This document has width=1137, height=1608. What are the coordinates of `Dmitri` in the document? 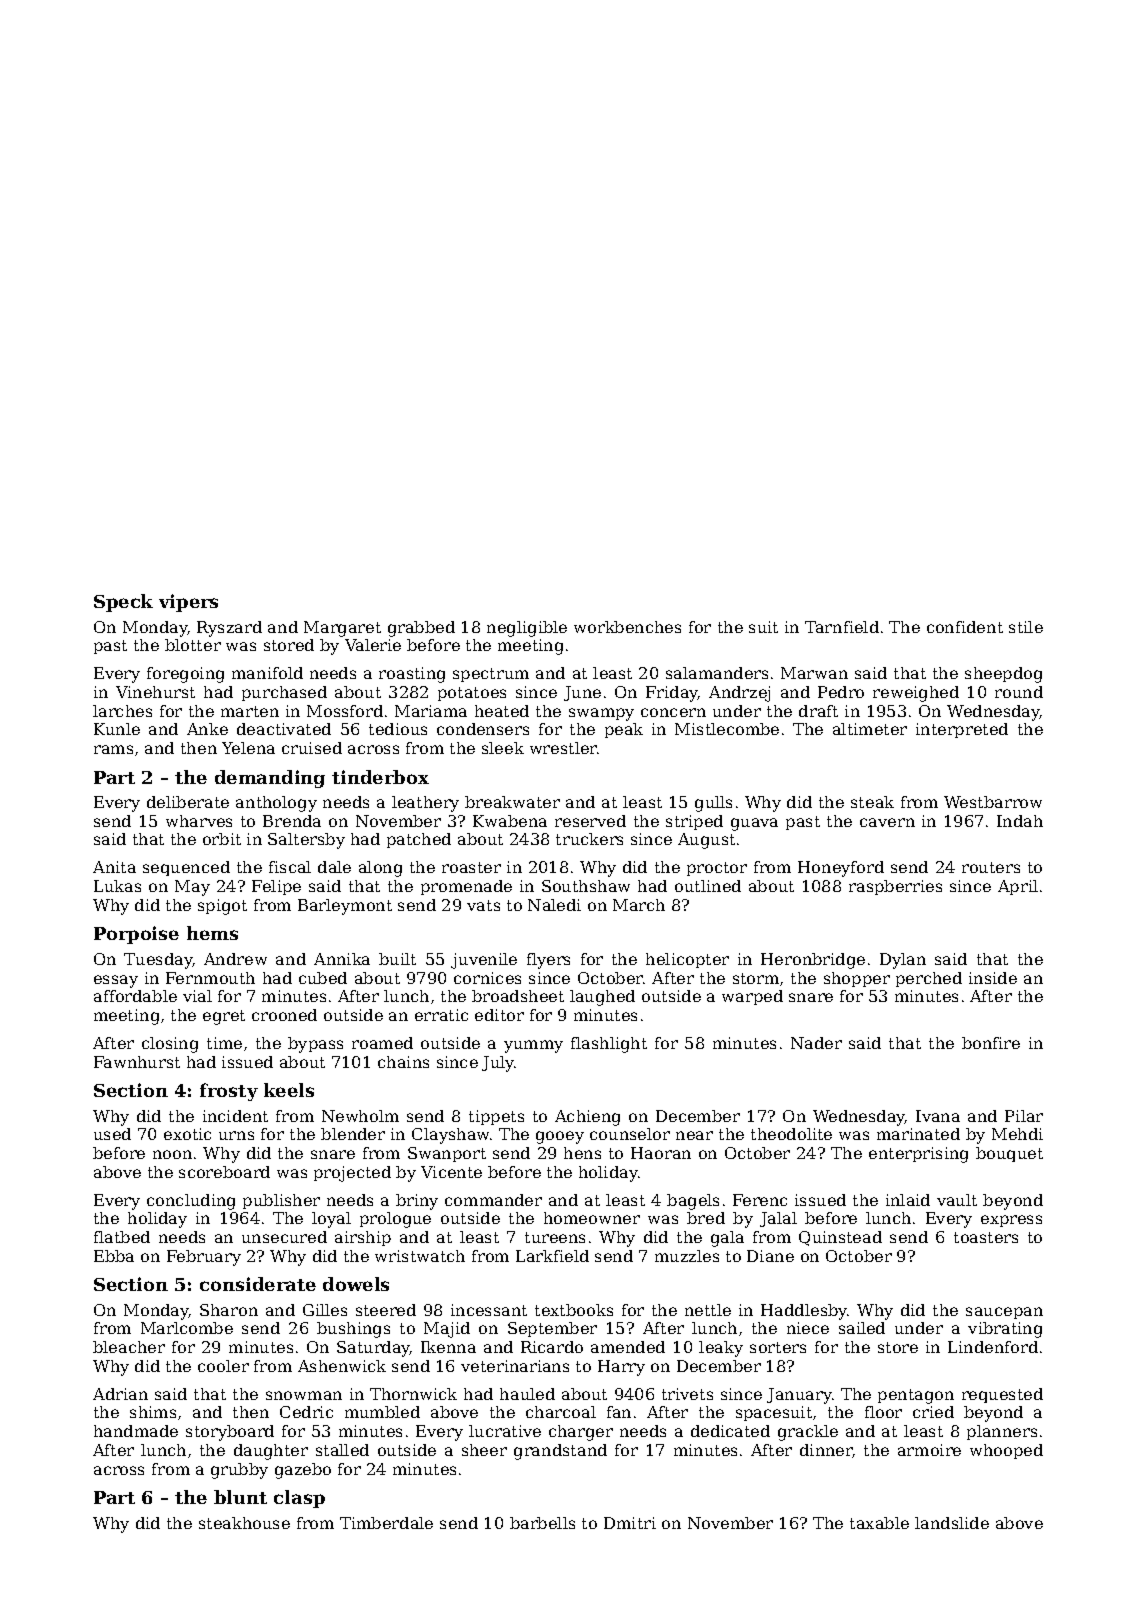 It's located at (630, 1523).
